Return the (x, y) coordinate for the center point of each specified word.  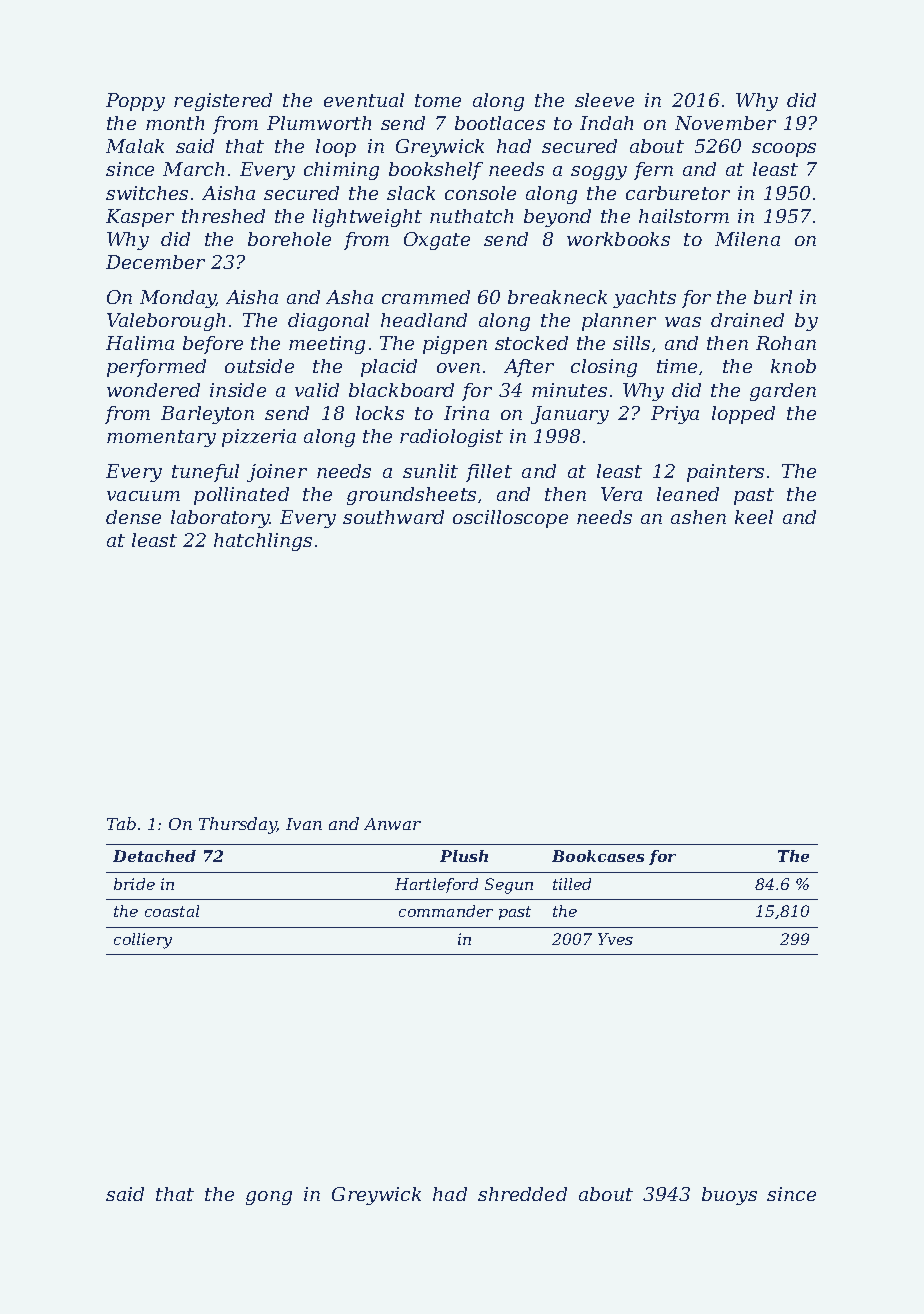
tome (438, 100)
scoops (784, 150)
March (193, 169)
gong (269, 1198)
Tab (121, 823)
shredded (522, 1194)
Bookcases (598, 856)
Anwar (392, 824)
